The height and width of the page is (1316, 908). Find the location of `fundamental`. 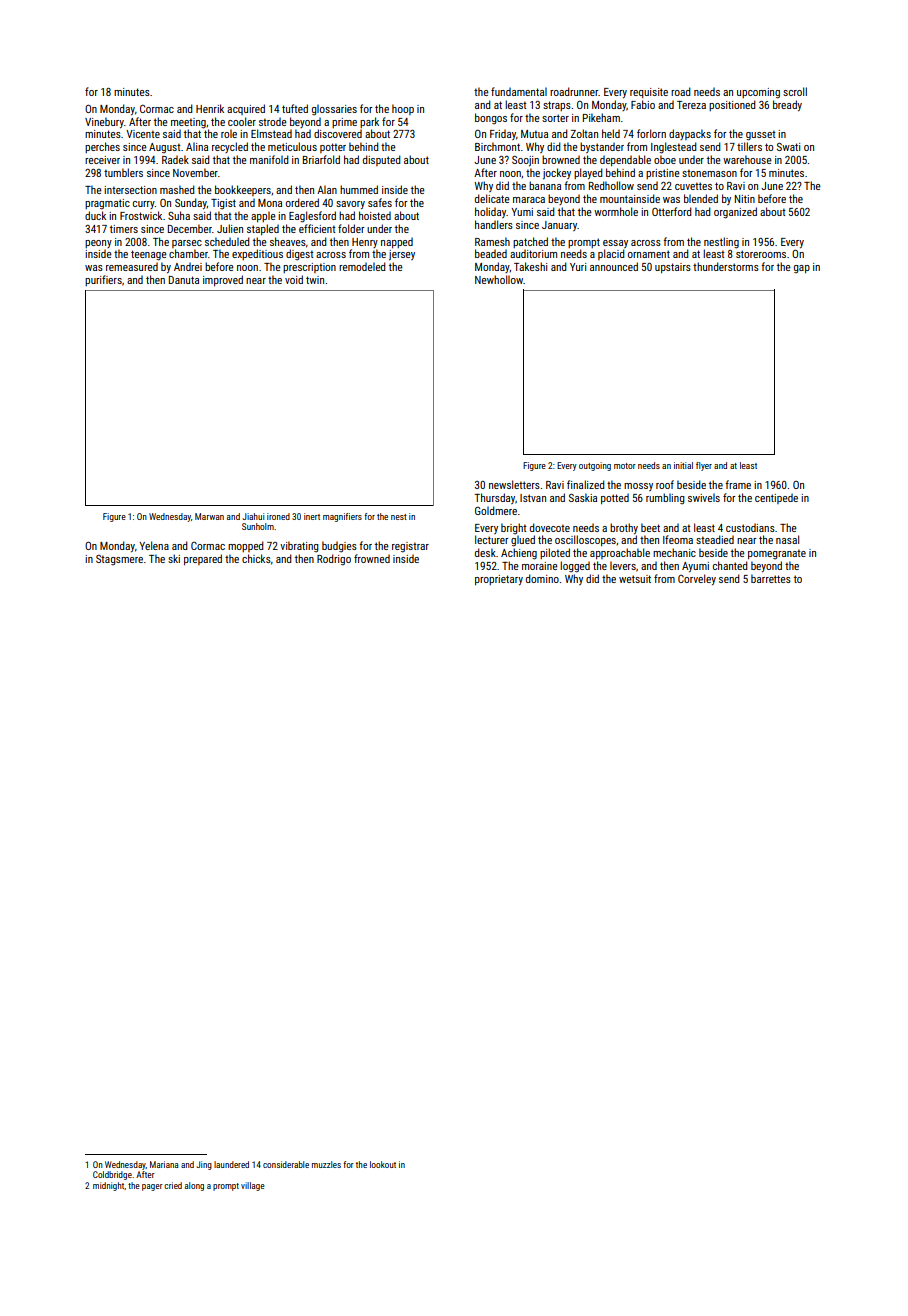

fundamental is located at coordinates (519, 91).
